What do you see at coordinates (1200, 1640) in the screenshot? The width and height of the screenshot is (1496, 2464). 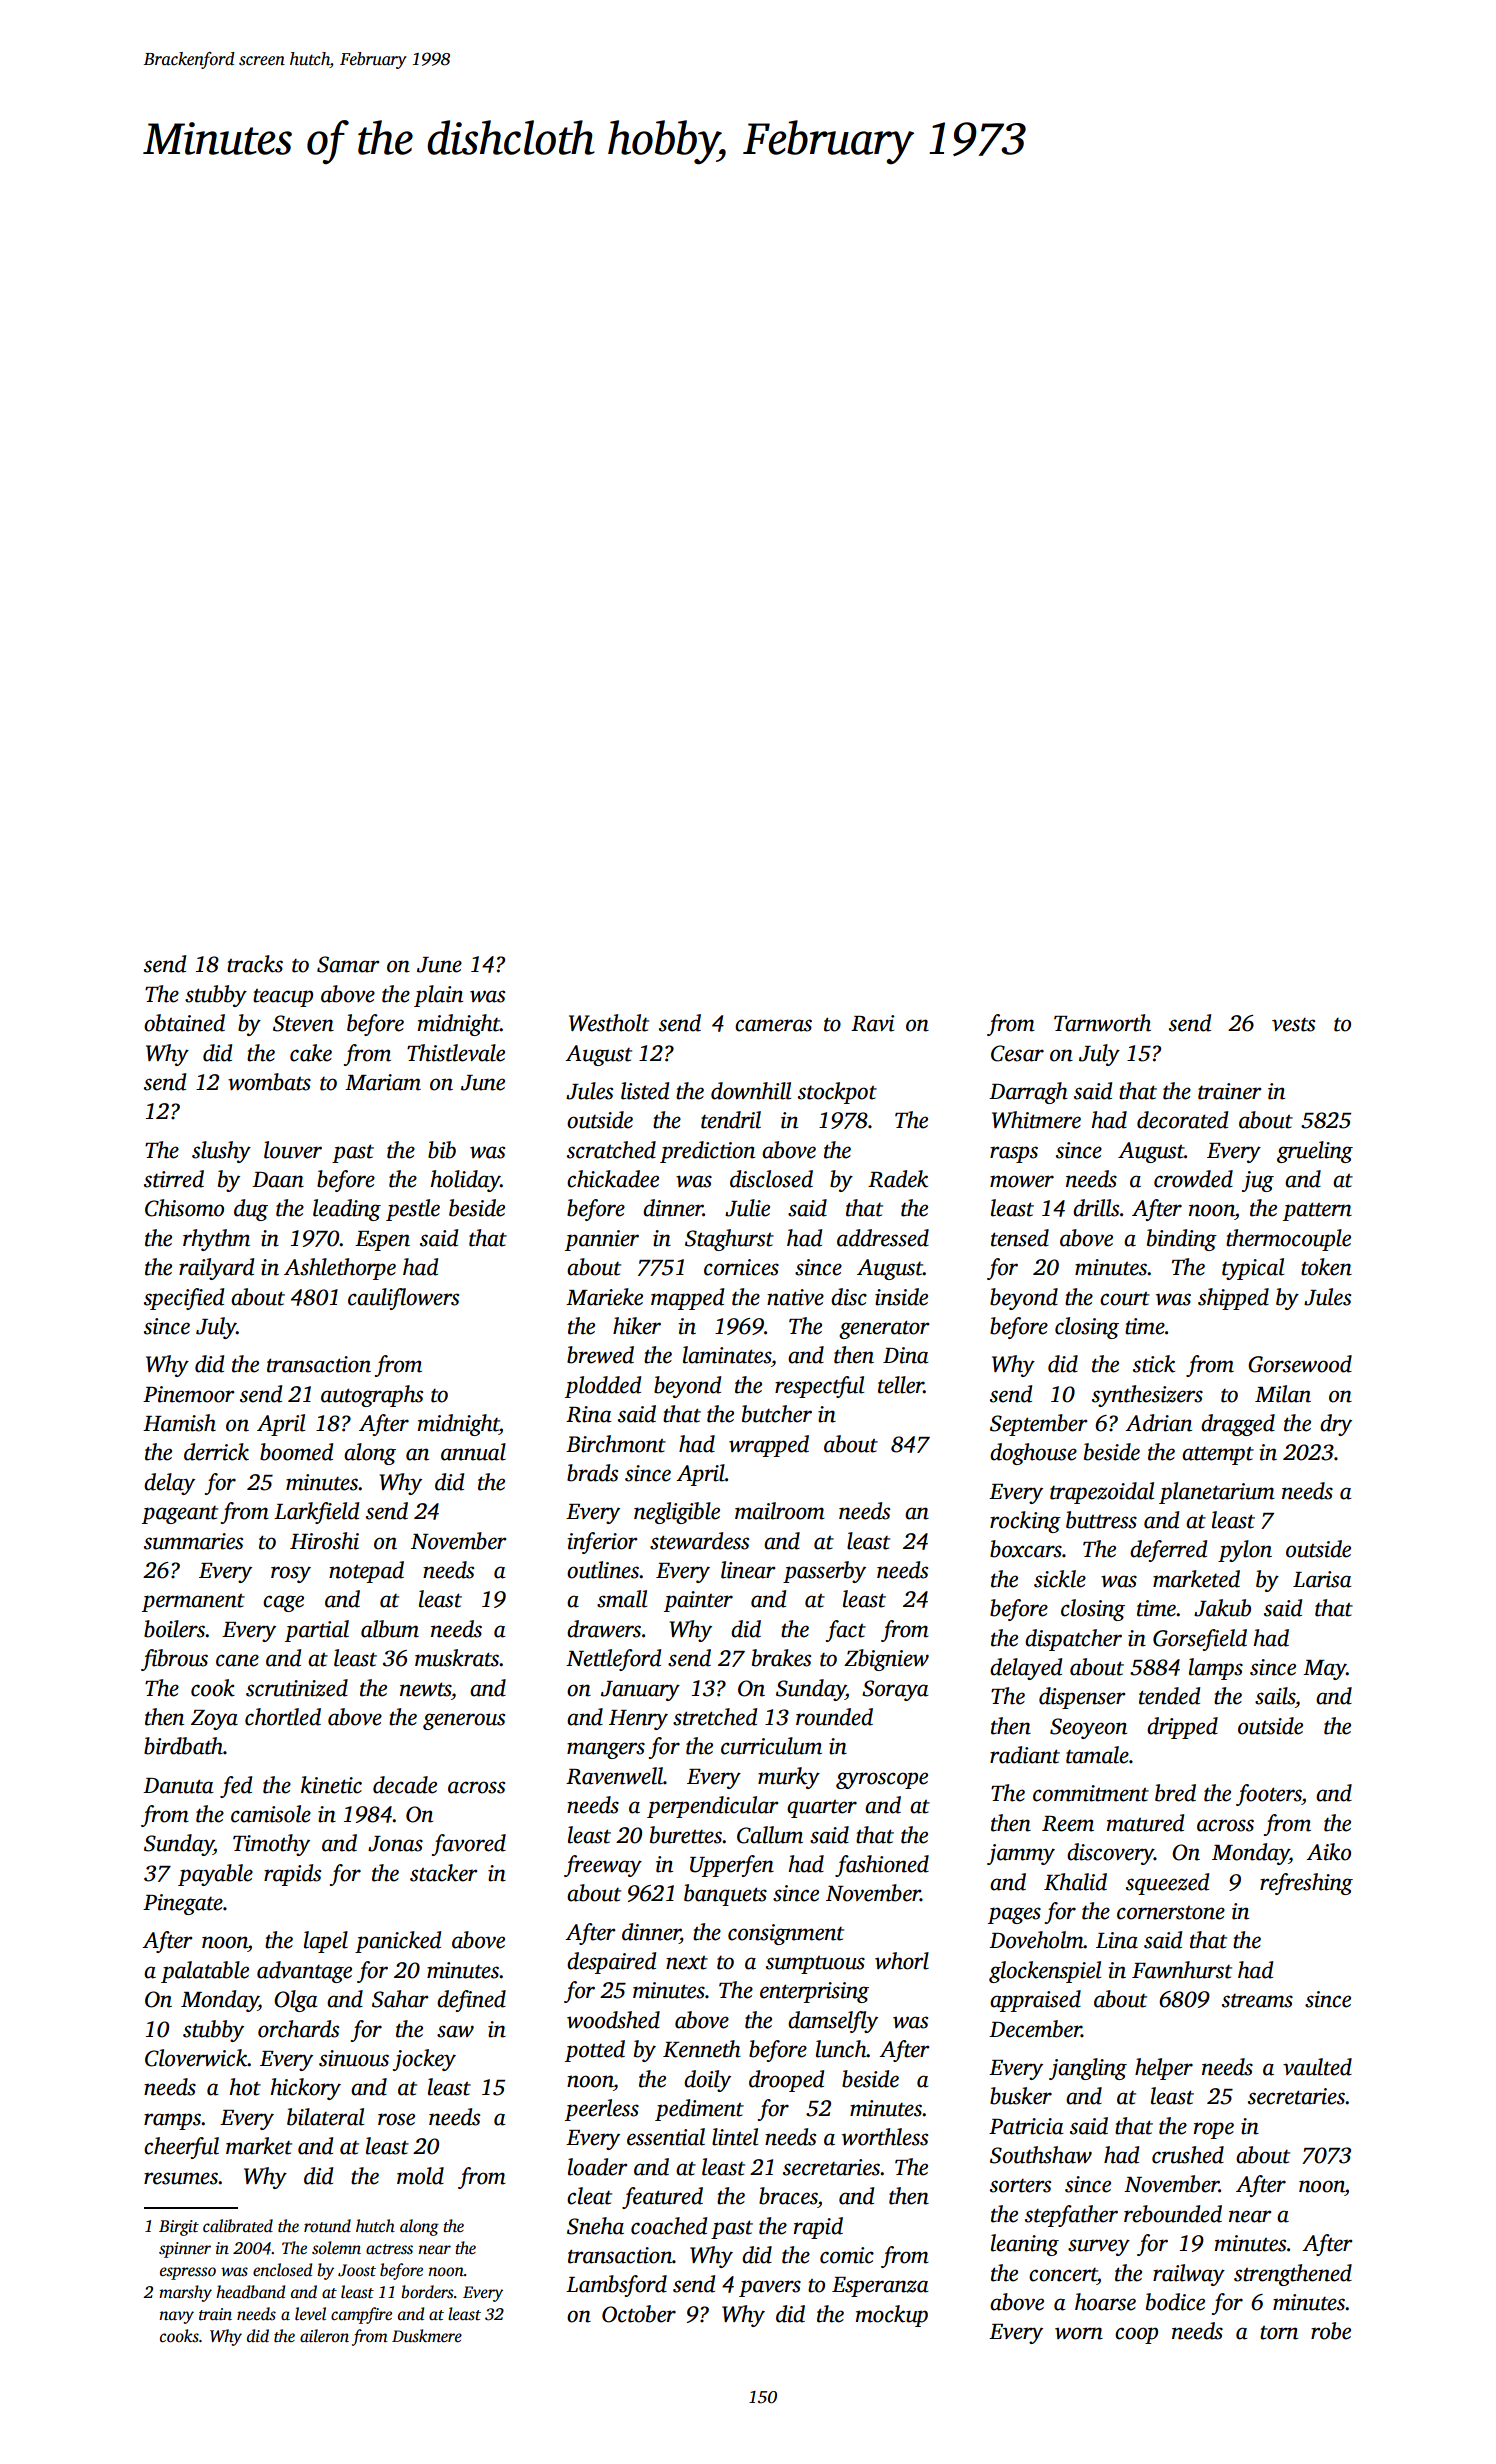 I see `Gorsefield` at bounding box center [1200, 1640].
